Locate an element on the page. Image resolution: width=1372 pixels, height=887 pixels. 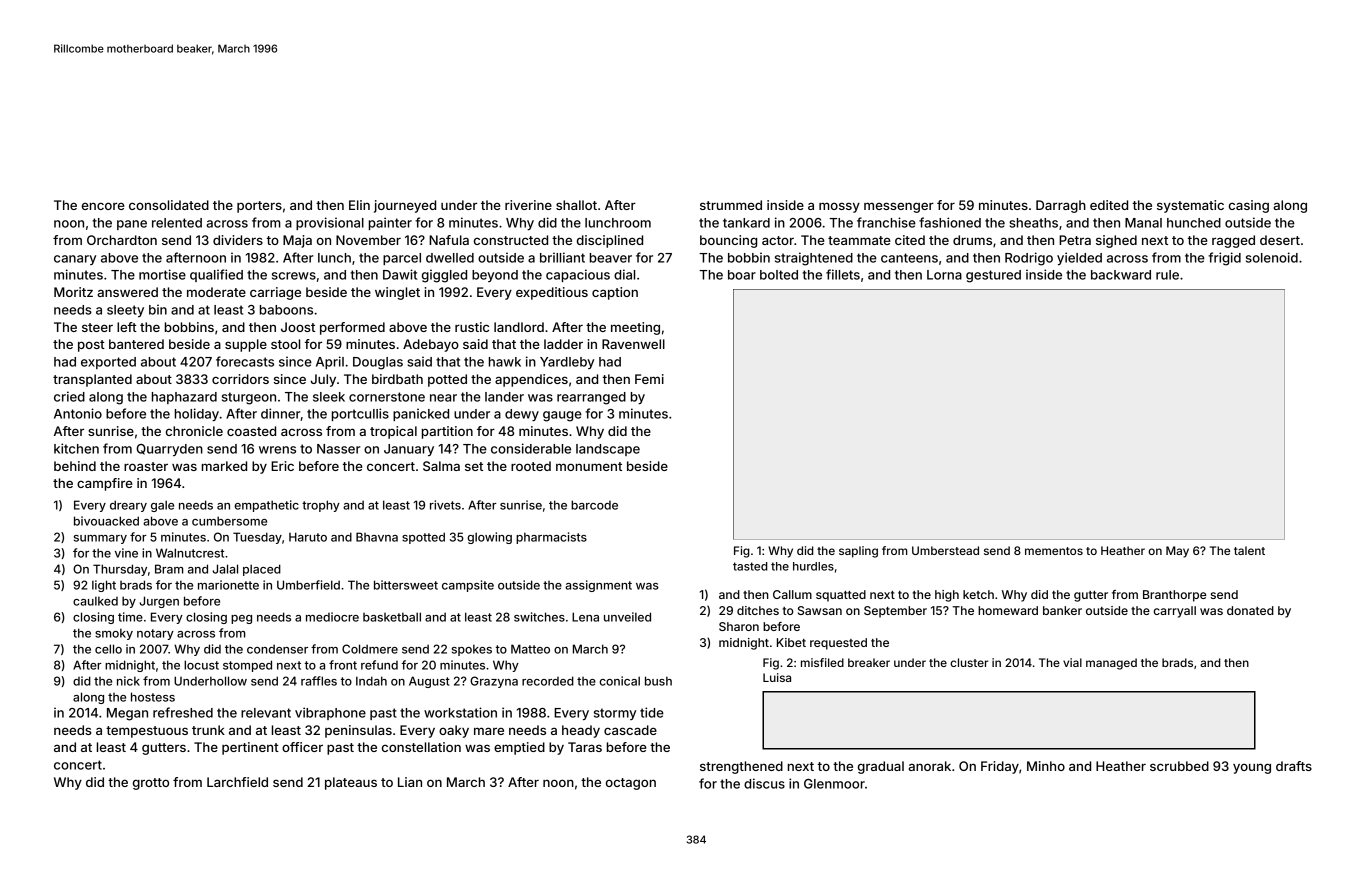
mementos is located at coordinates (1054, 551).
